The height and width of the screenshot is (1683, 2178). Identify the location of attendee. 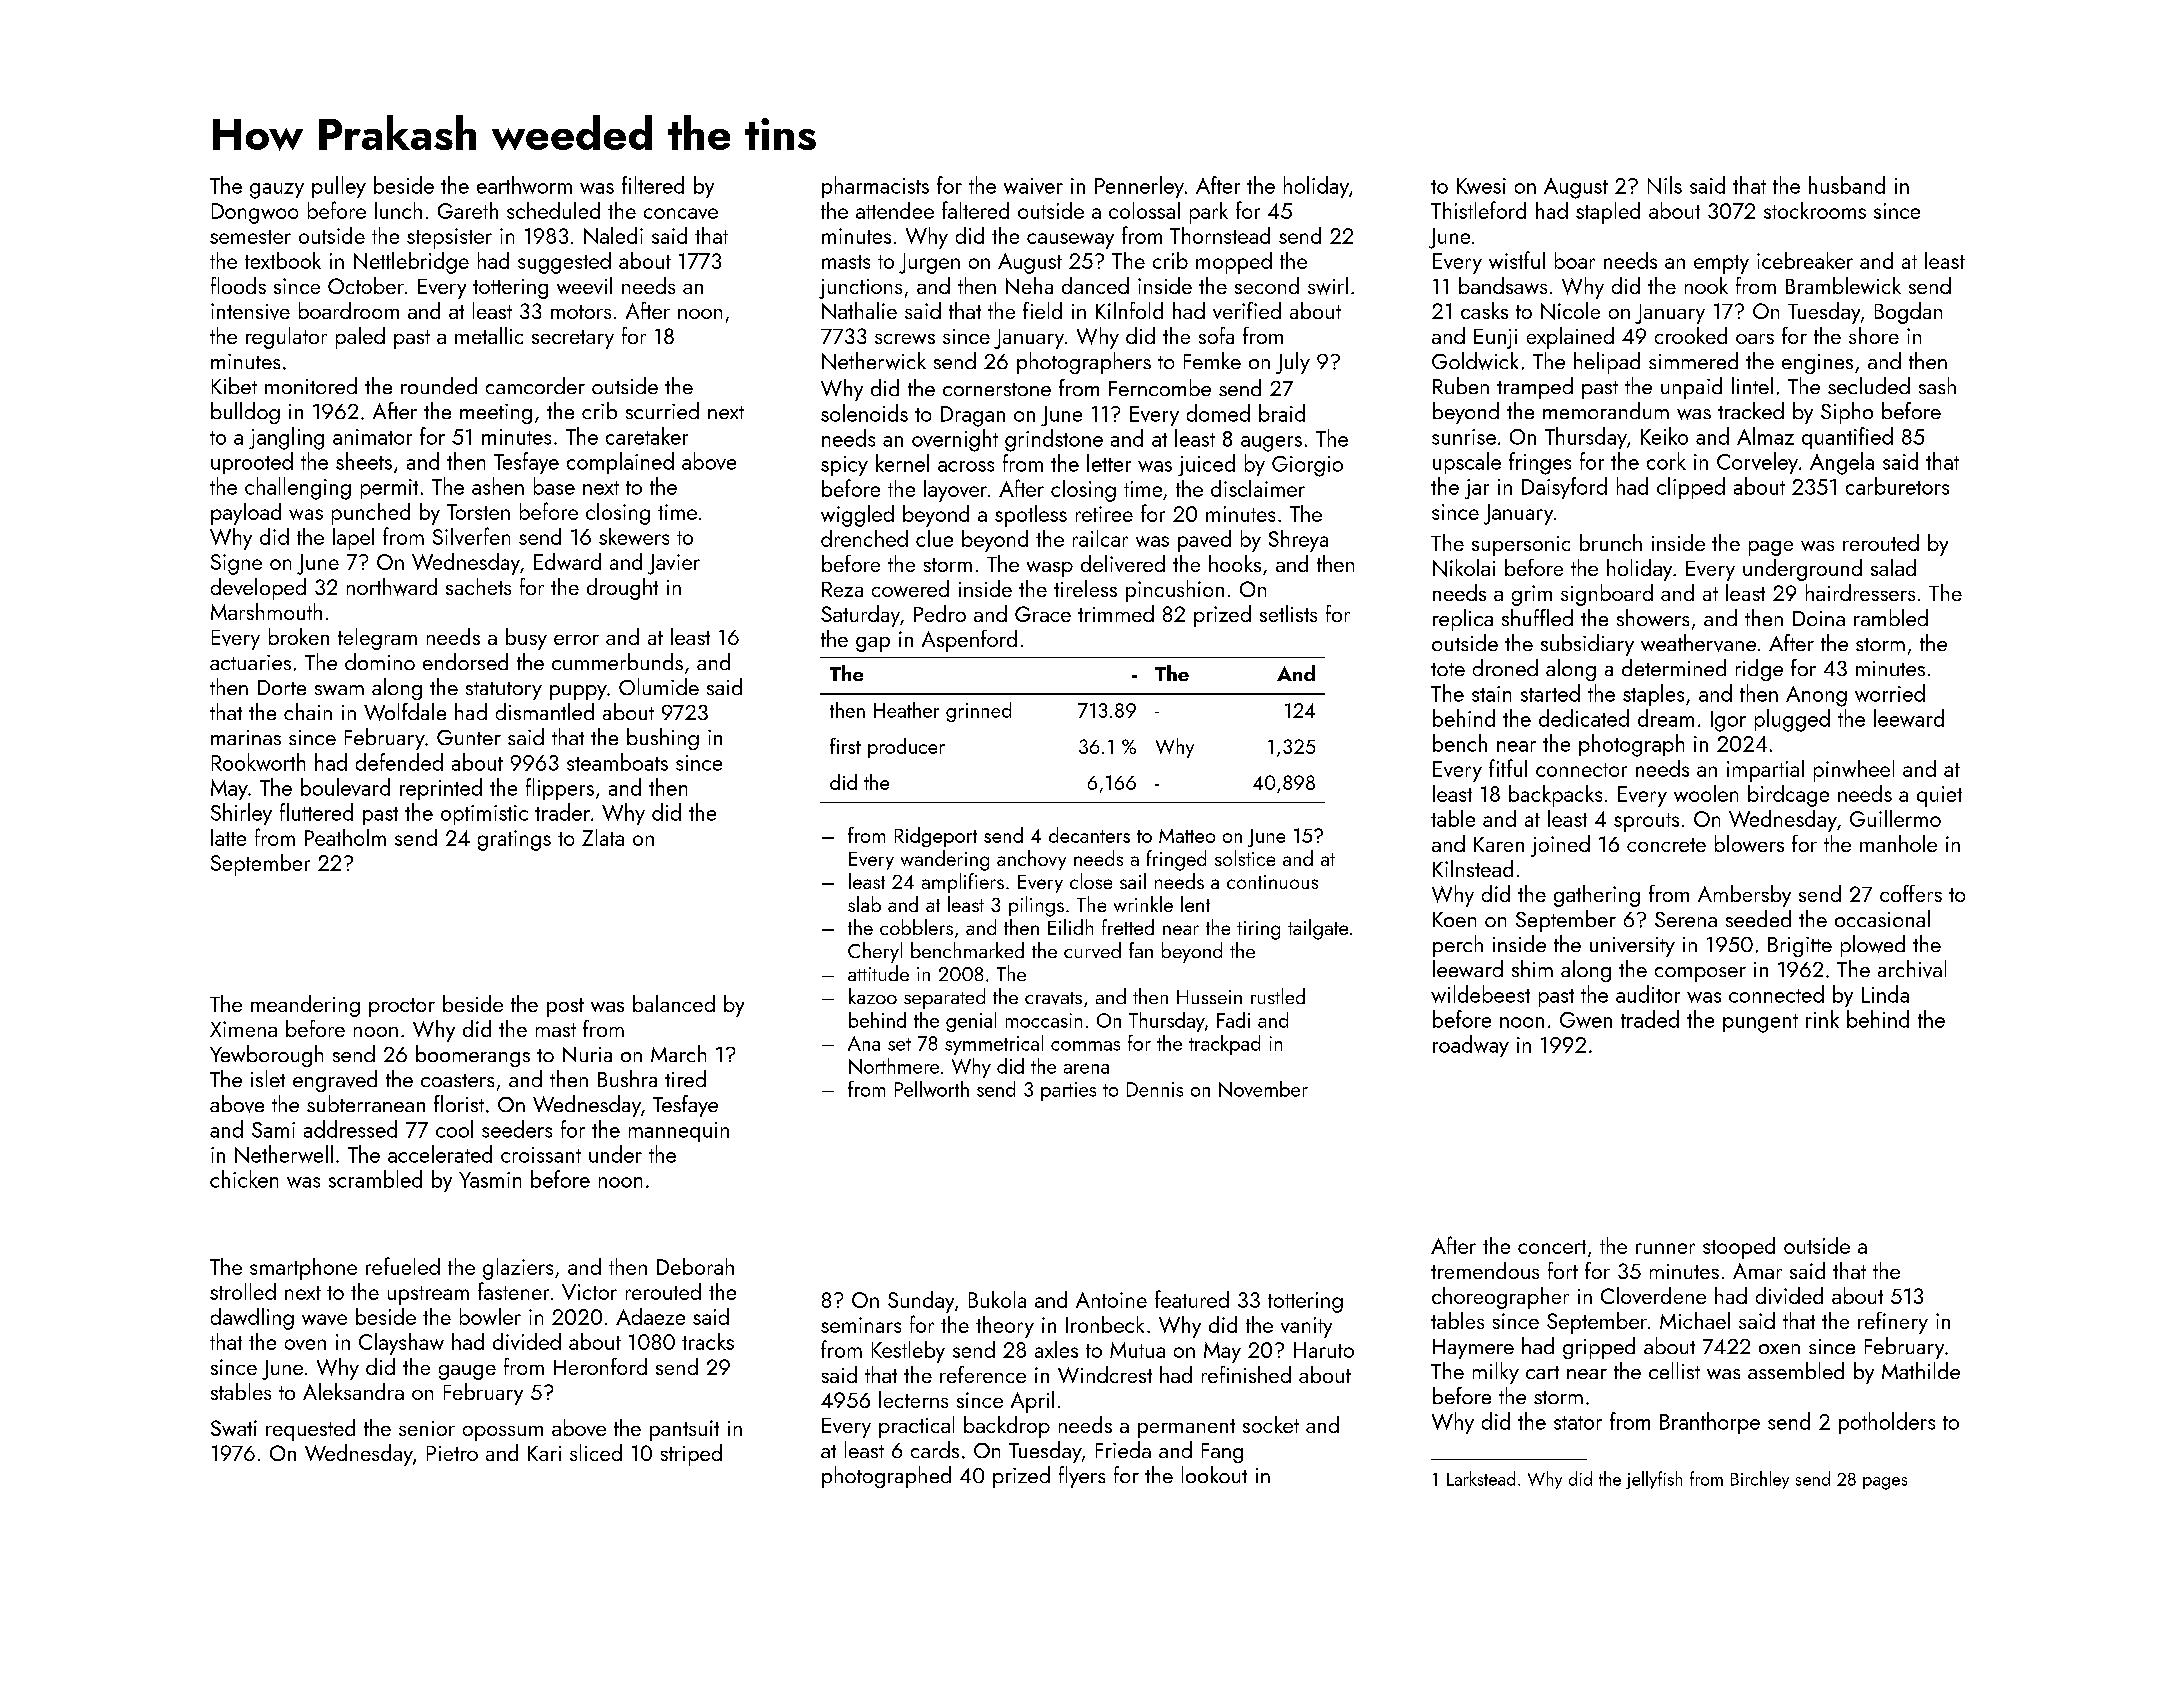
(895, 210).
